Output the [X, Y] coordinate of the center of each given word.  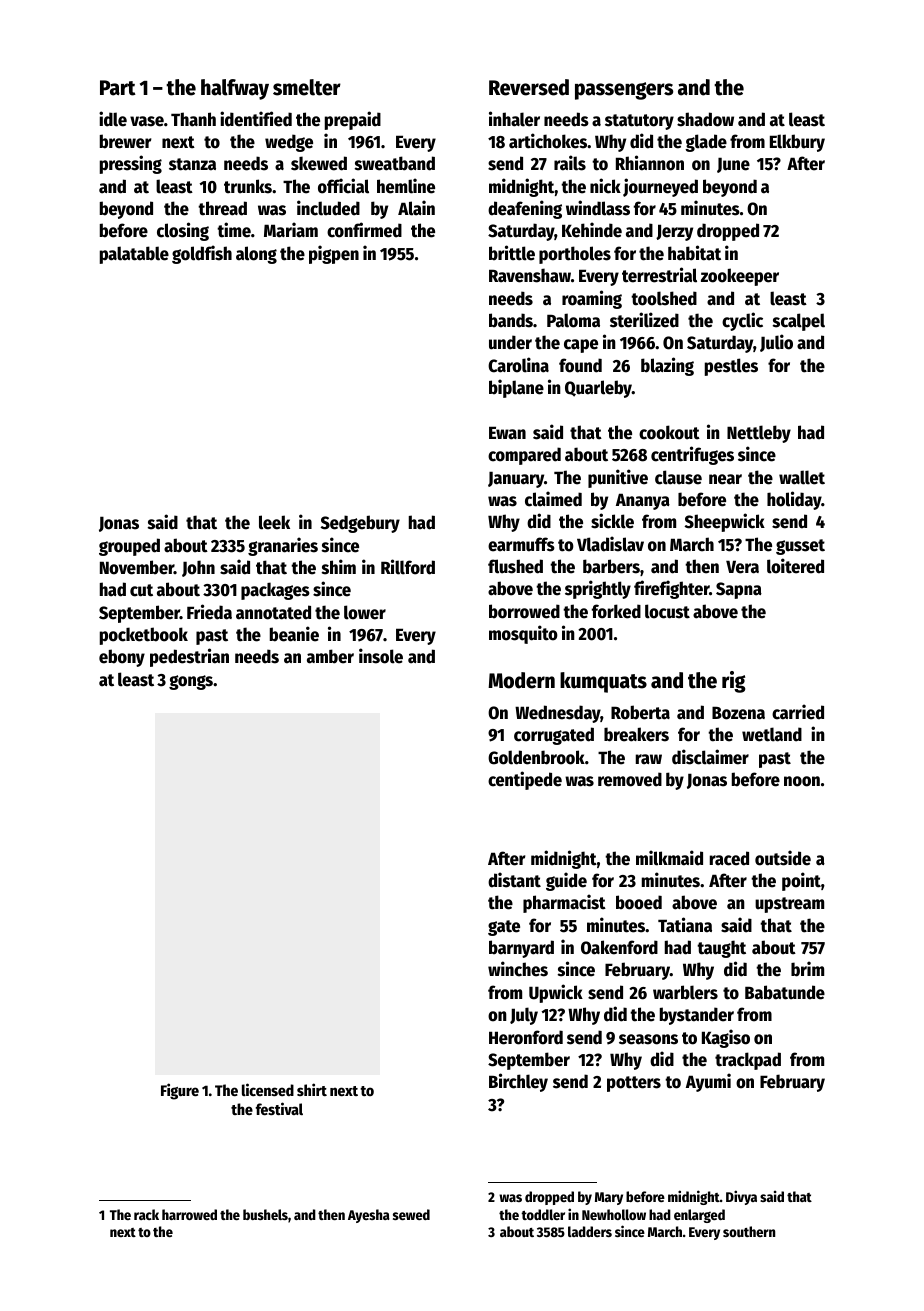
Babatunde [785, 992]
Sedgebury [360, 524]
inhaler [514, 119]
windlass [598, 208]
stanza [192, 164]
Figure [180, 1091]
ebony [122, 658]
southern [749, 1231]
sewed [411, 1214]
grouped [129, 547]
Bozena [738, 713]
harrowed [189, 1214]
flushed [515, 566]
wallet [802, 477]
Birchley [518, 1082]
